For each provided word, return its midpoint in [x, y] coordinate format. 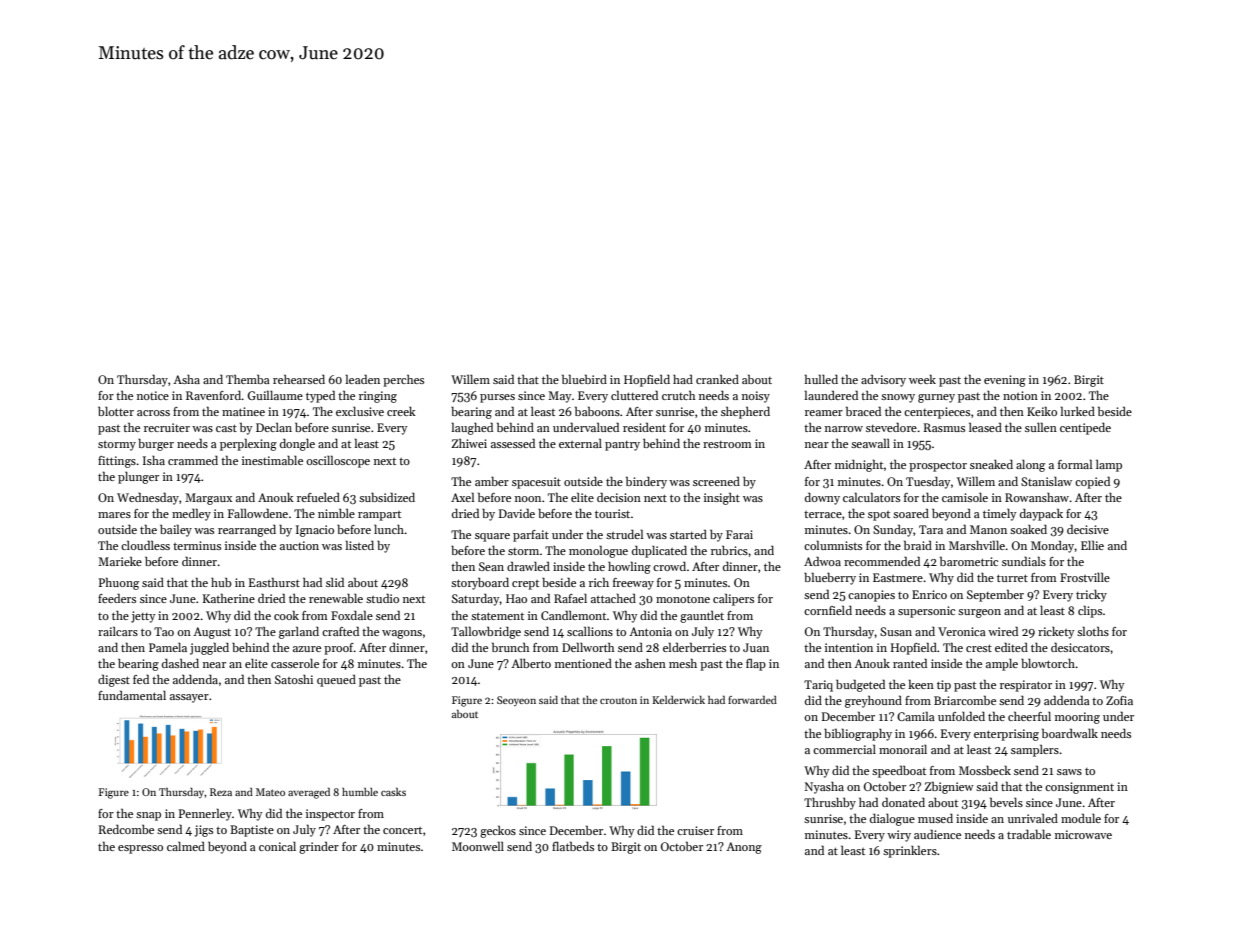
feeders [117, 598]
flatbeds [573, 846]
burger [156, 444]
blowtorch [1048, 663]
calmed [186, 846]
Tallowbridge [486, 632]
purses [497, 398]
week [922, 379]
